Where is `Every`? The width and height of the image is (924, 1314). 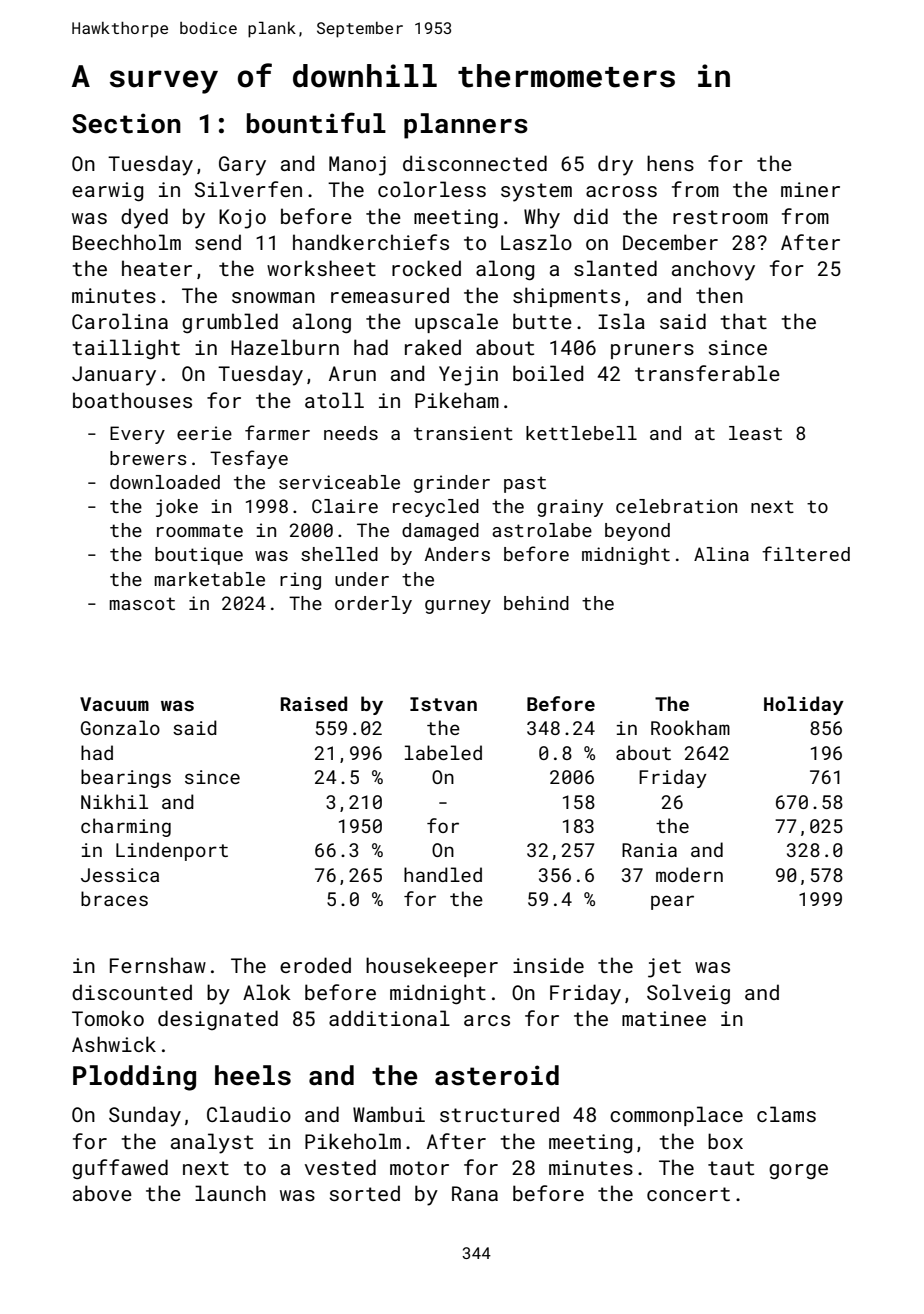
Every is located at coordinates (137, 435).
